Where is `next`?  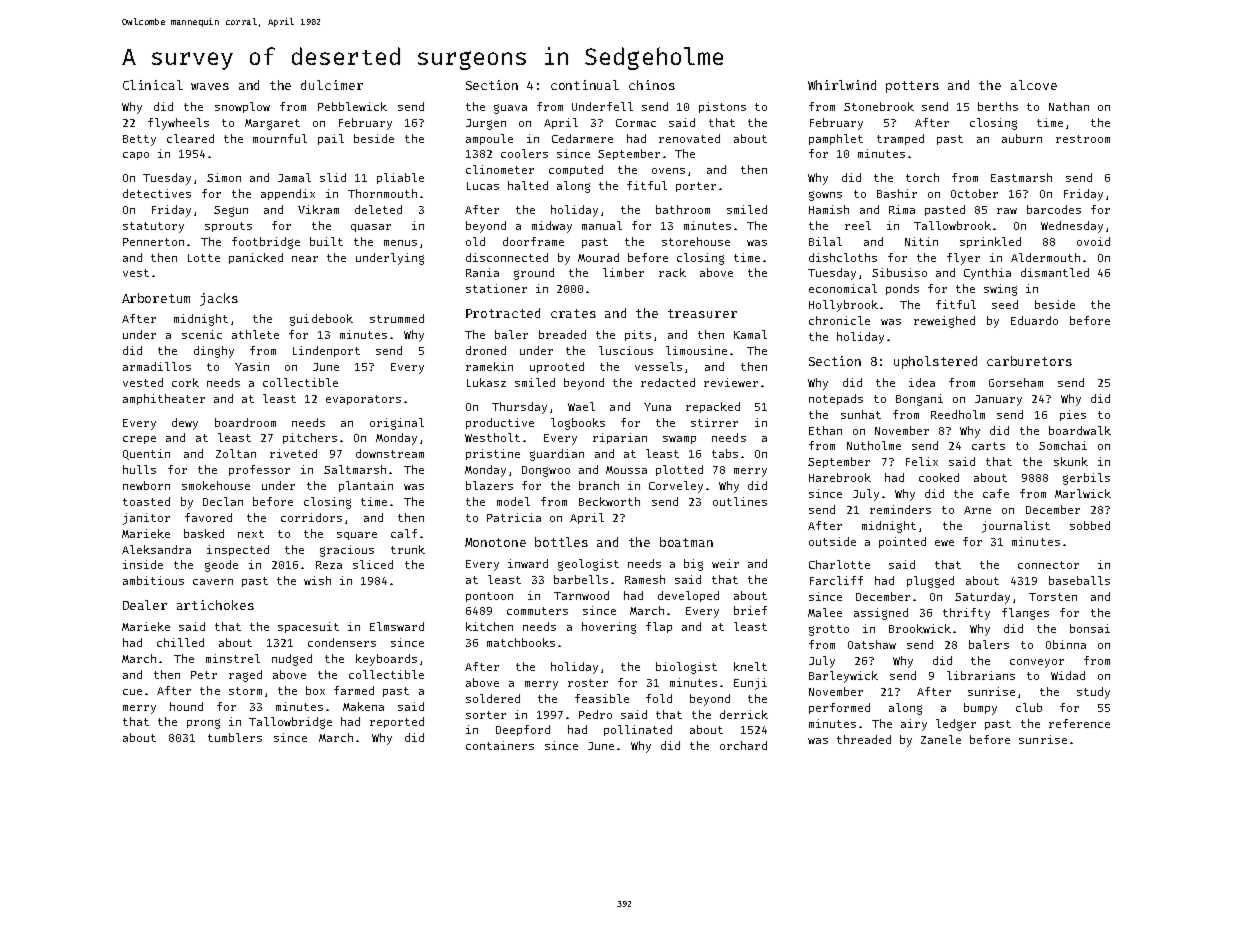
next is located at coordinates (251, 534).
